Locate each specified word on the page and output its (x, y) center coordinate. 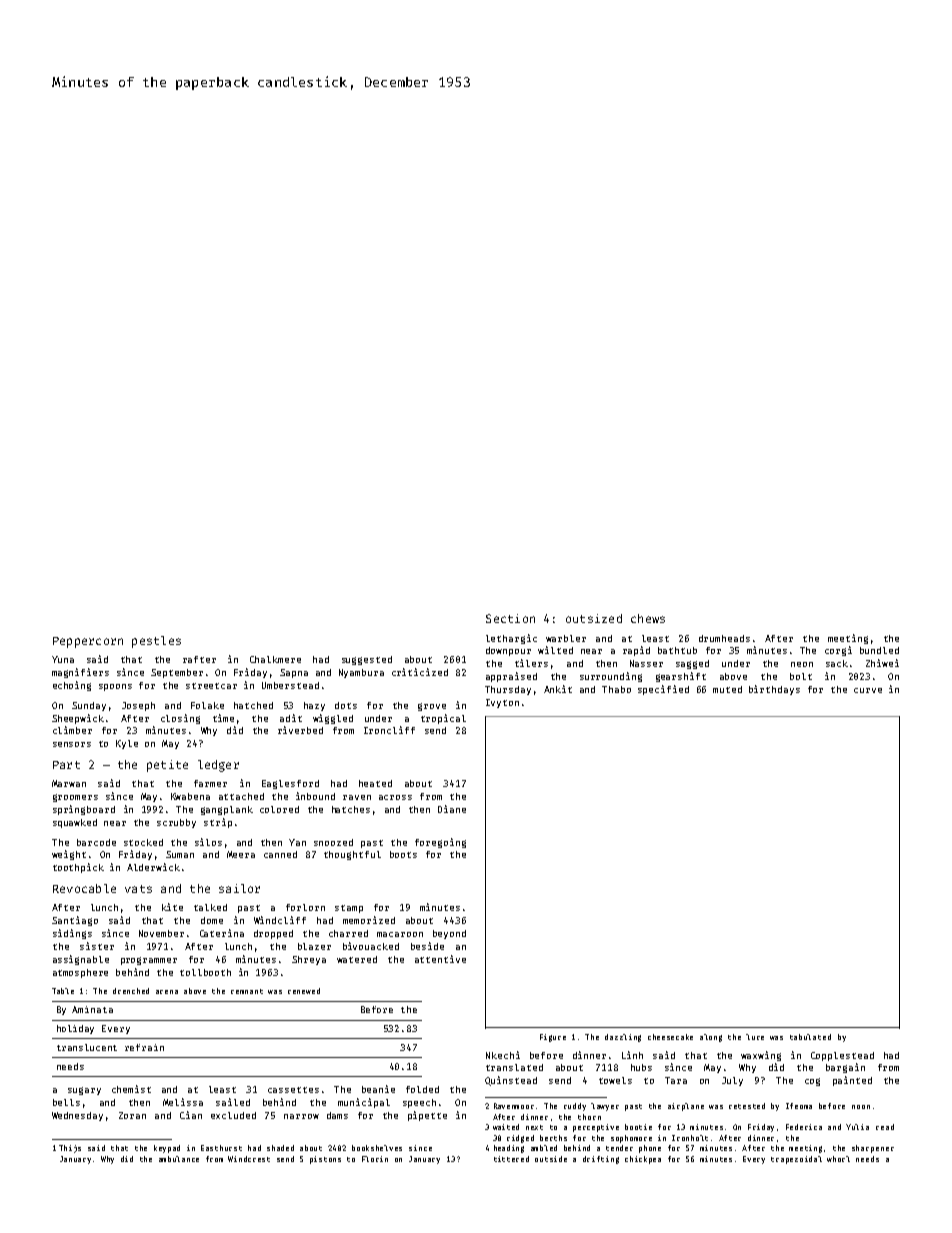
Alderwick (153, 867)
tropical (443, 719)
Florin (375, 1159)
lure (755, 1037)
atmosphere (80, 973)
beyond (449, 934)
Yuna (63, 659)
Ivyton (502, 703)
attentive (440, 959)
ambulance (179, 1159)
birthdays (774, 690)
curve (868, 690)
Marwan (69, 783)
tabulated (810, 1037)
